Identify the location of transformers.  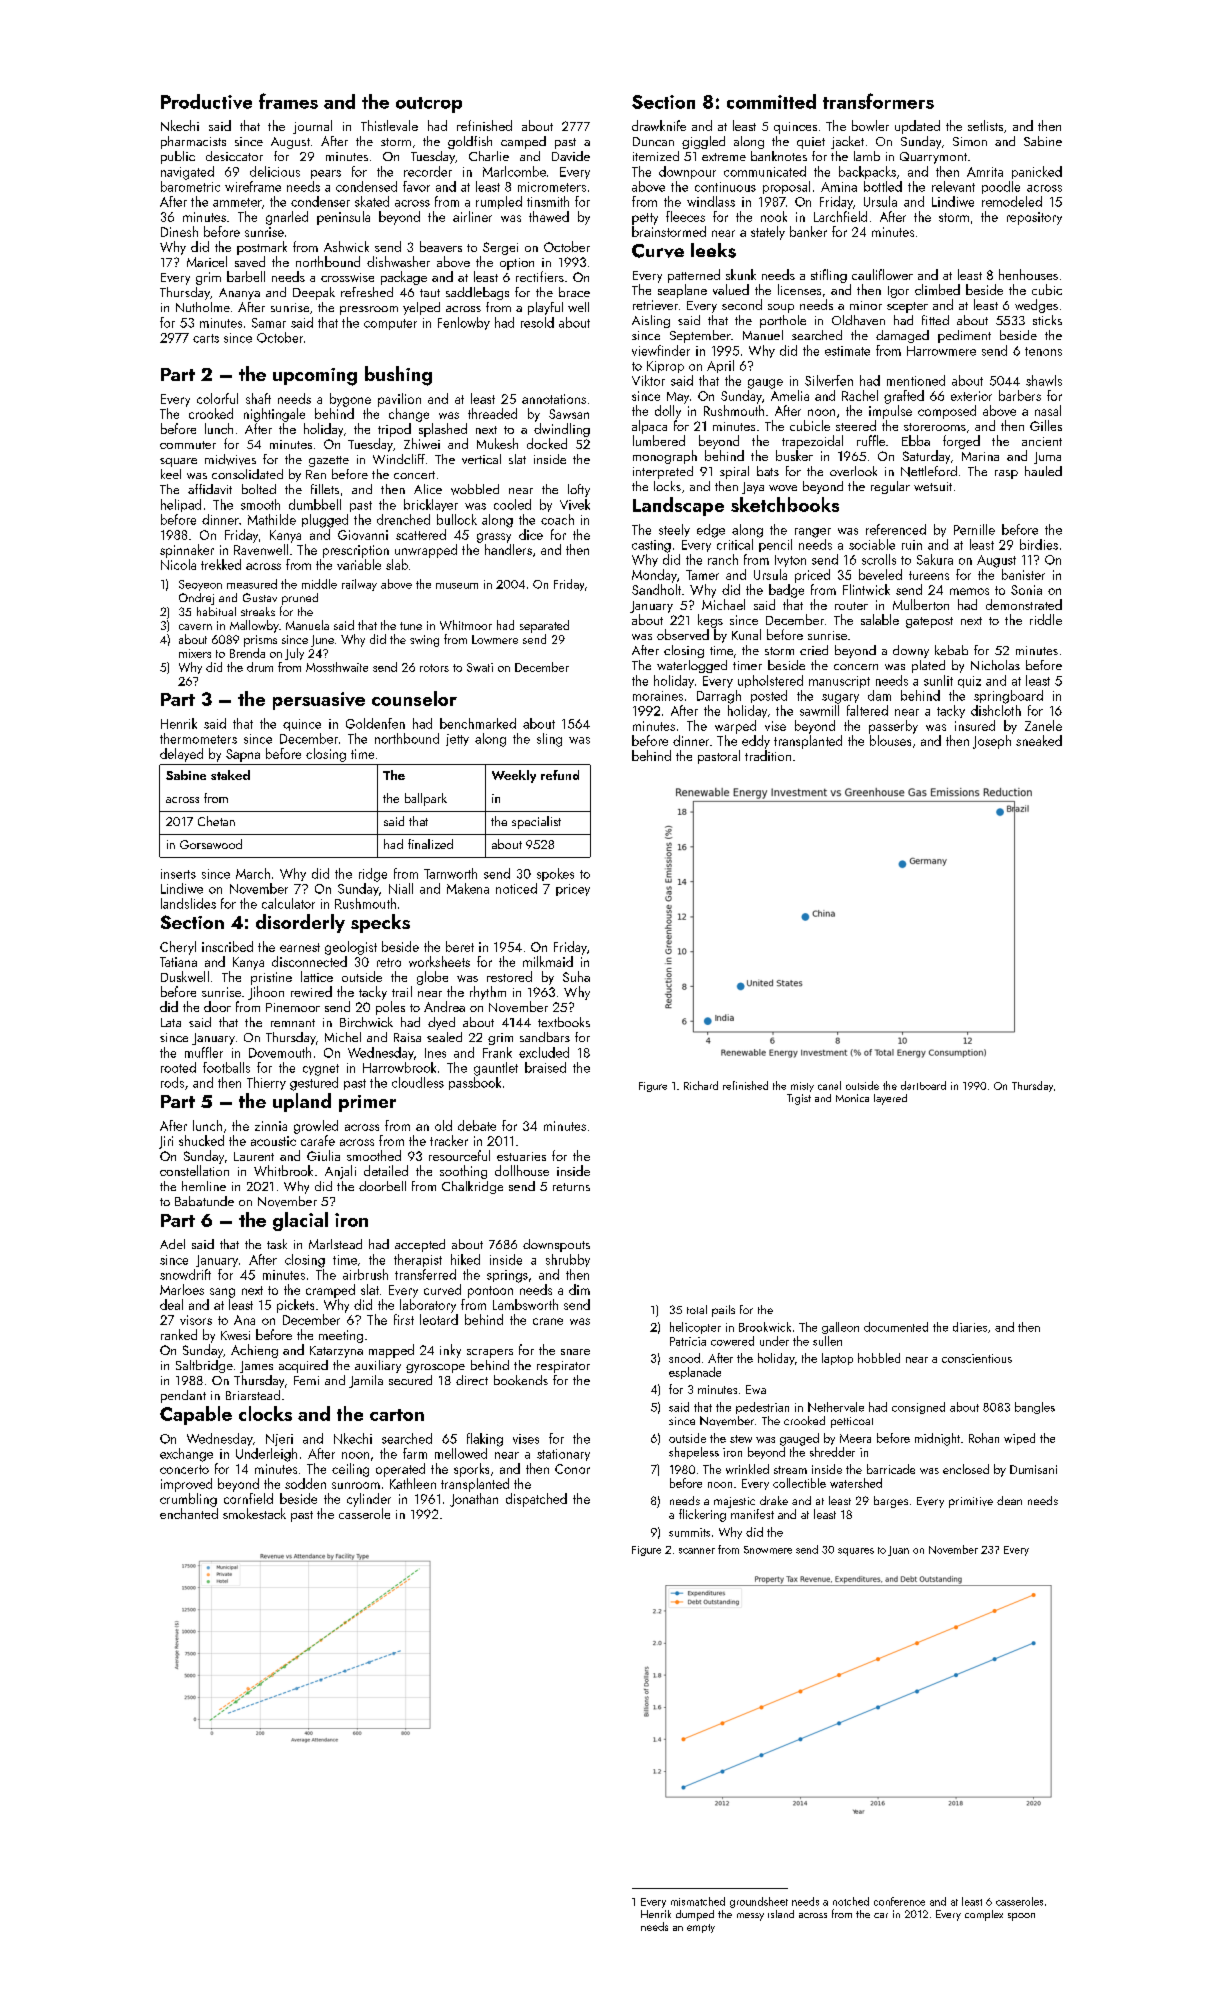
(878, 101).
